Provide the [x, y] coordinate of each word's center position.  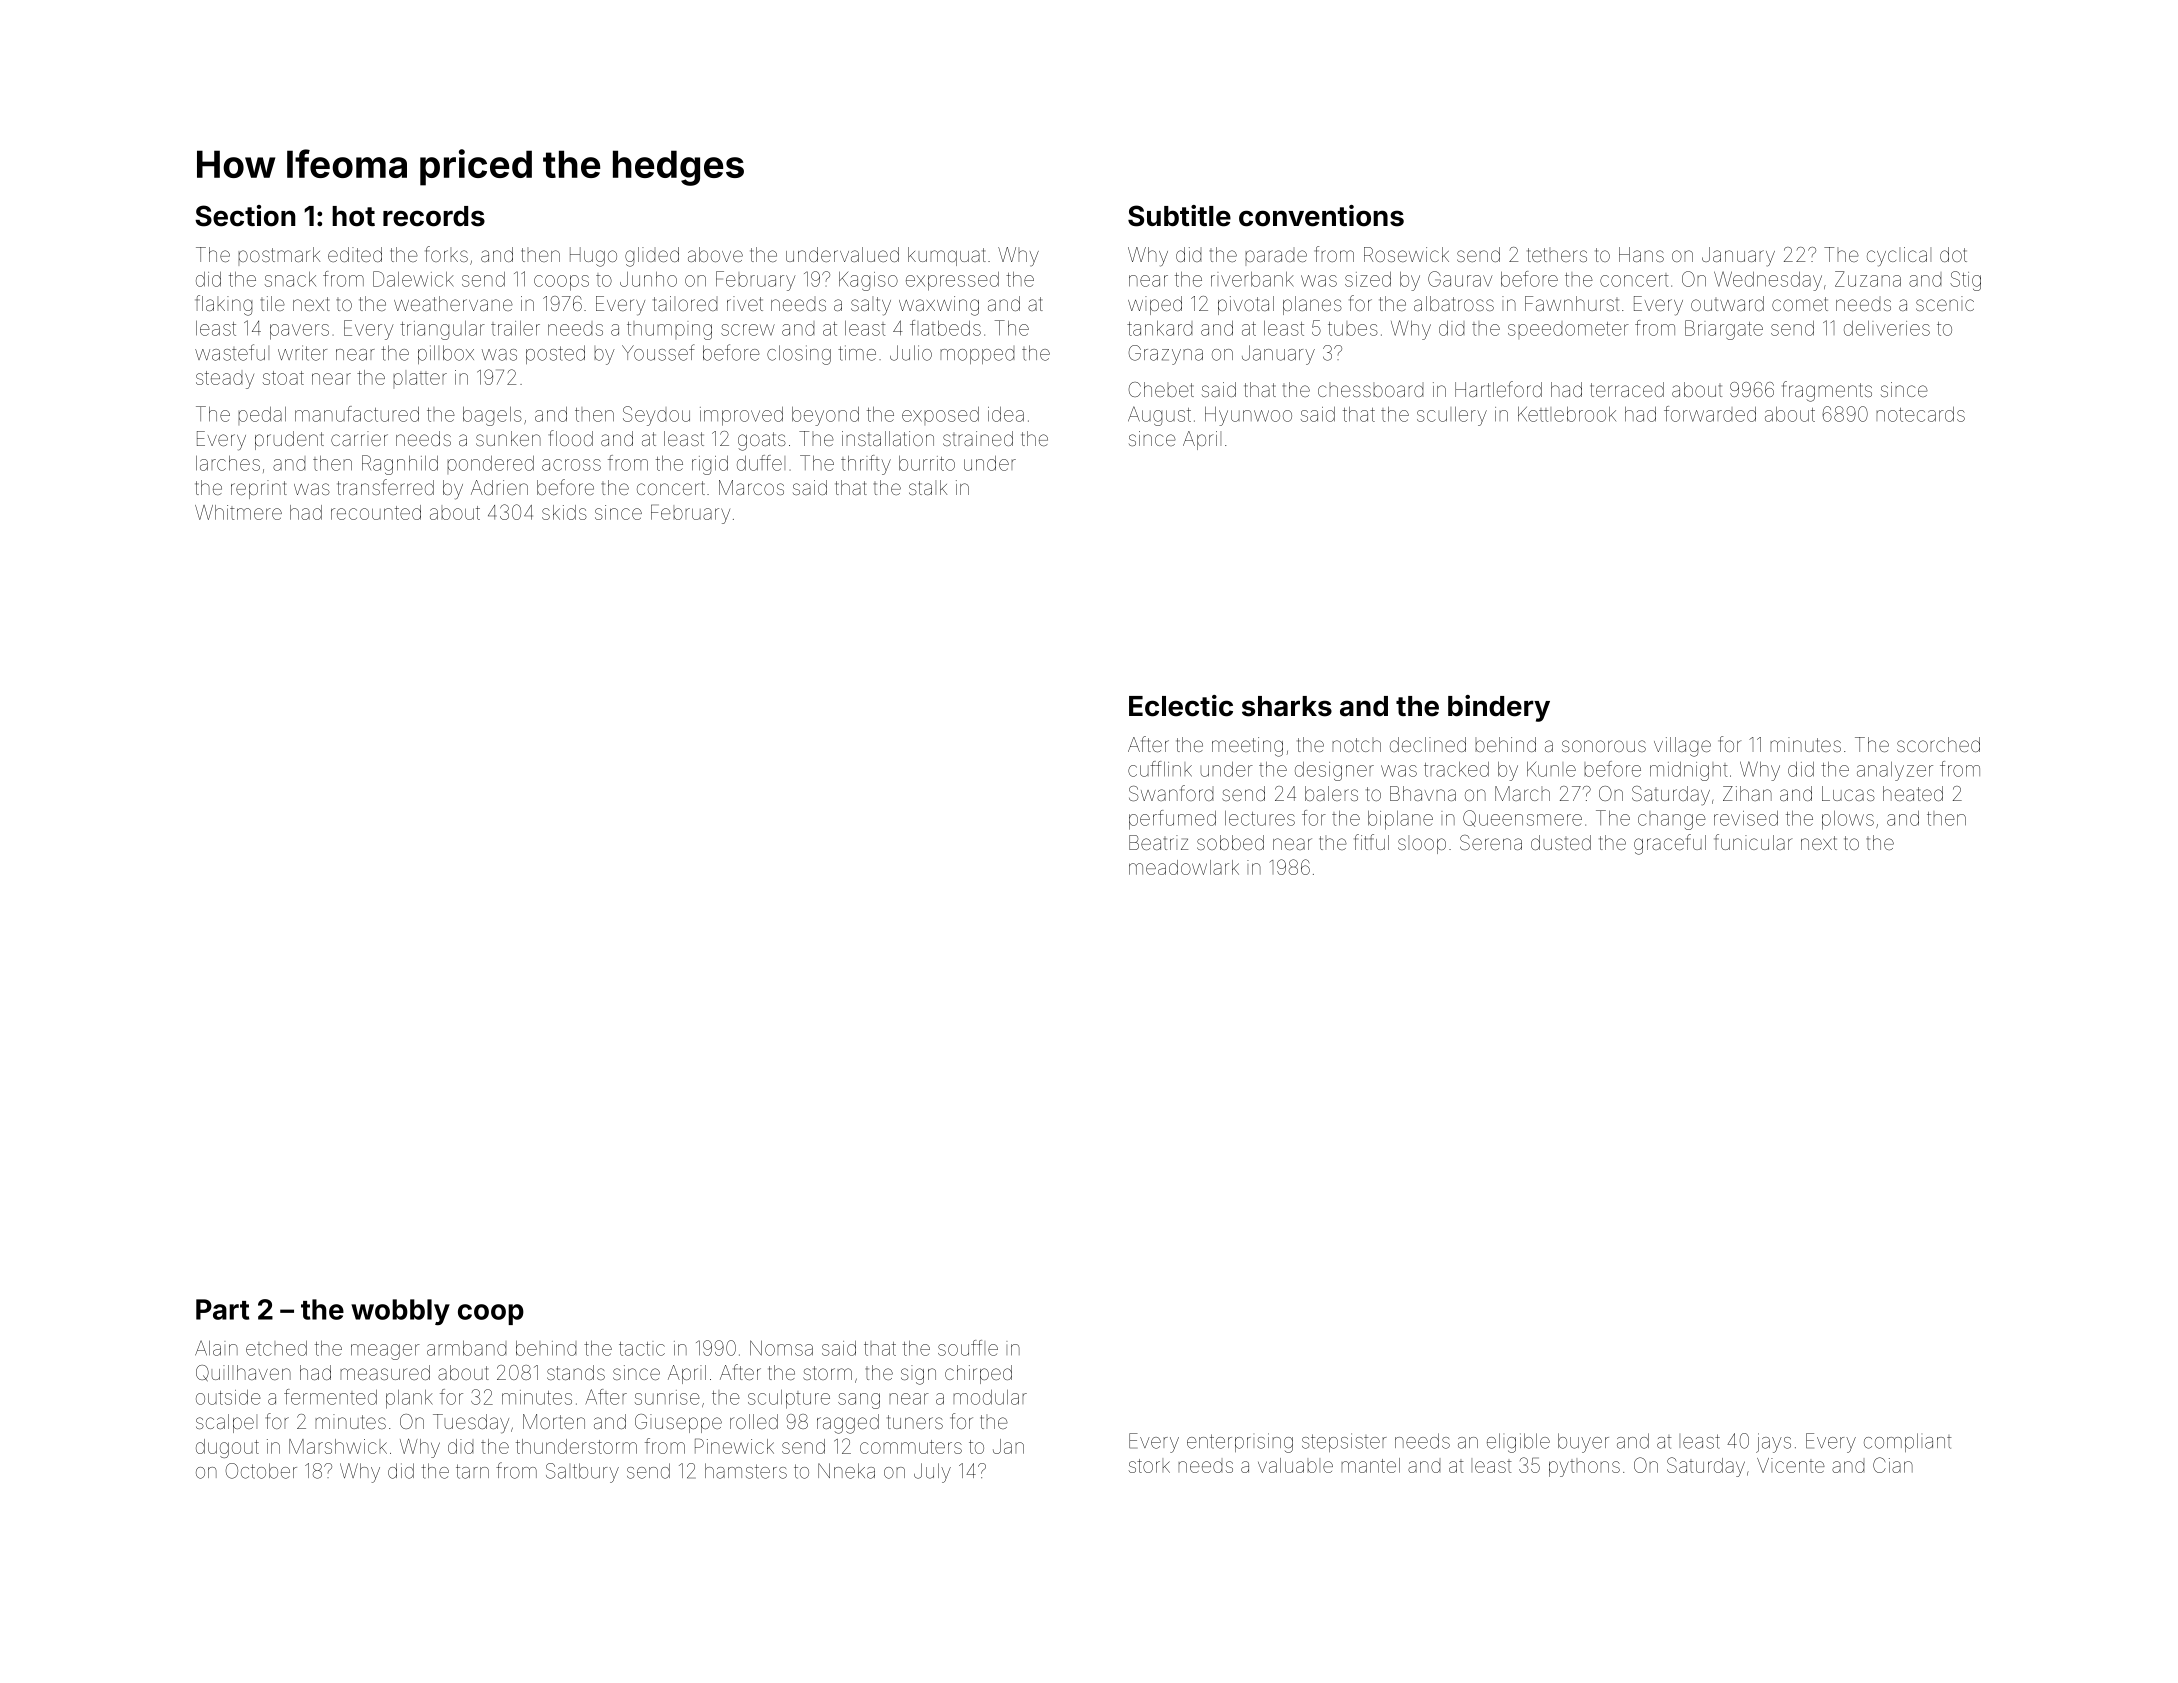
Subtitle [1179, 216]
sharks [1287, 706]
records [434, 216]
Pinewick [734, 1446]
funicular [1753, 842]
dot [1953, 254]
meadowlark [1184, 867]
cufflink [1160, 769]
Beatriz [1158, 842]
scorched [1938, 744]
